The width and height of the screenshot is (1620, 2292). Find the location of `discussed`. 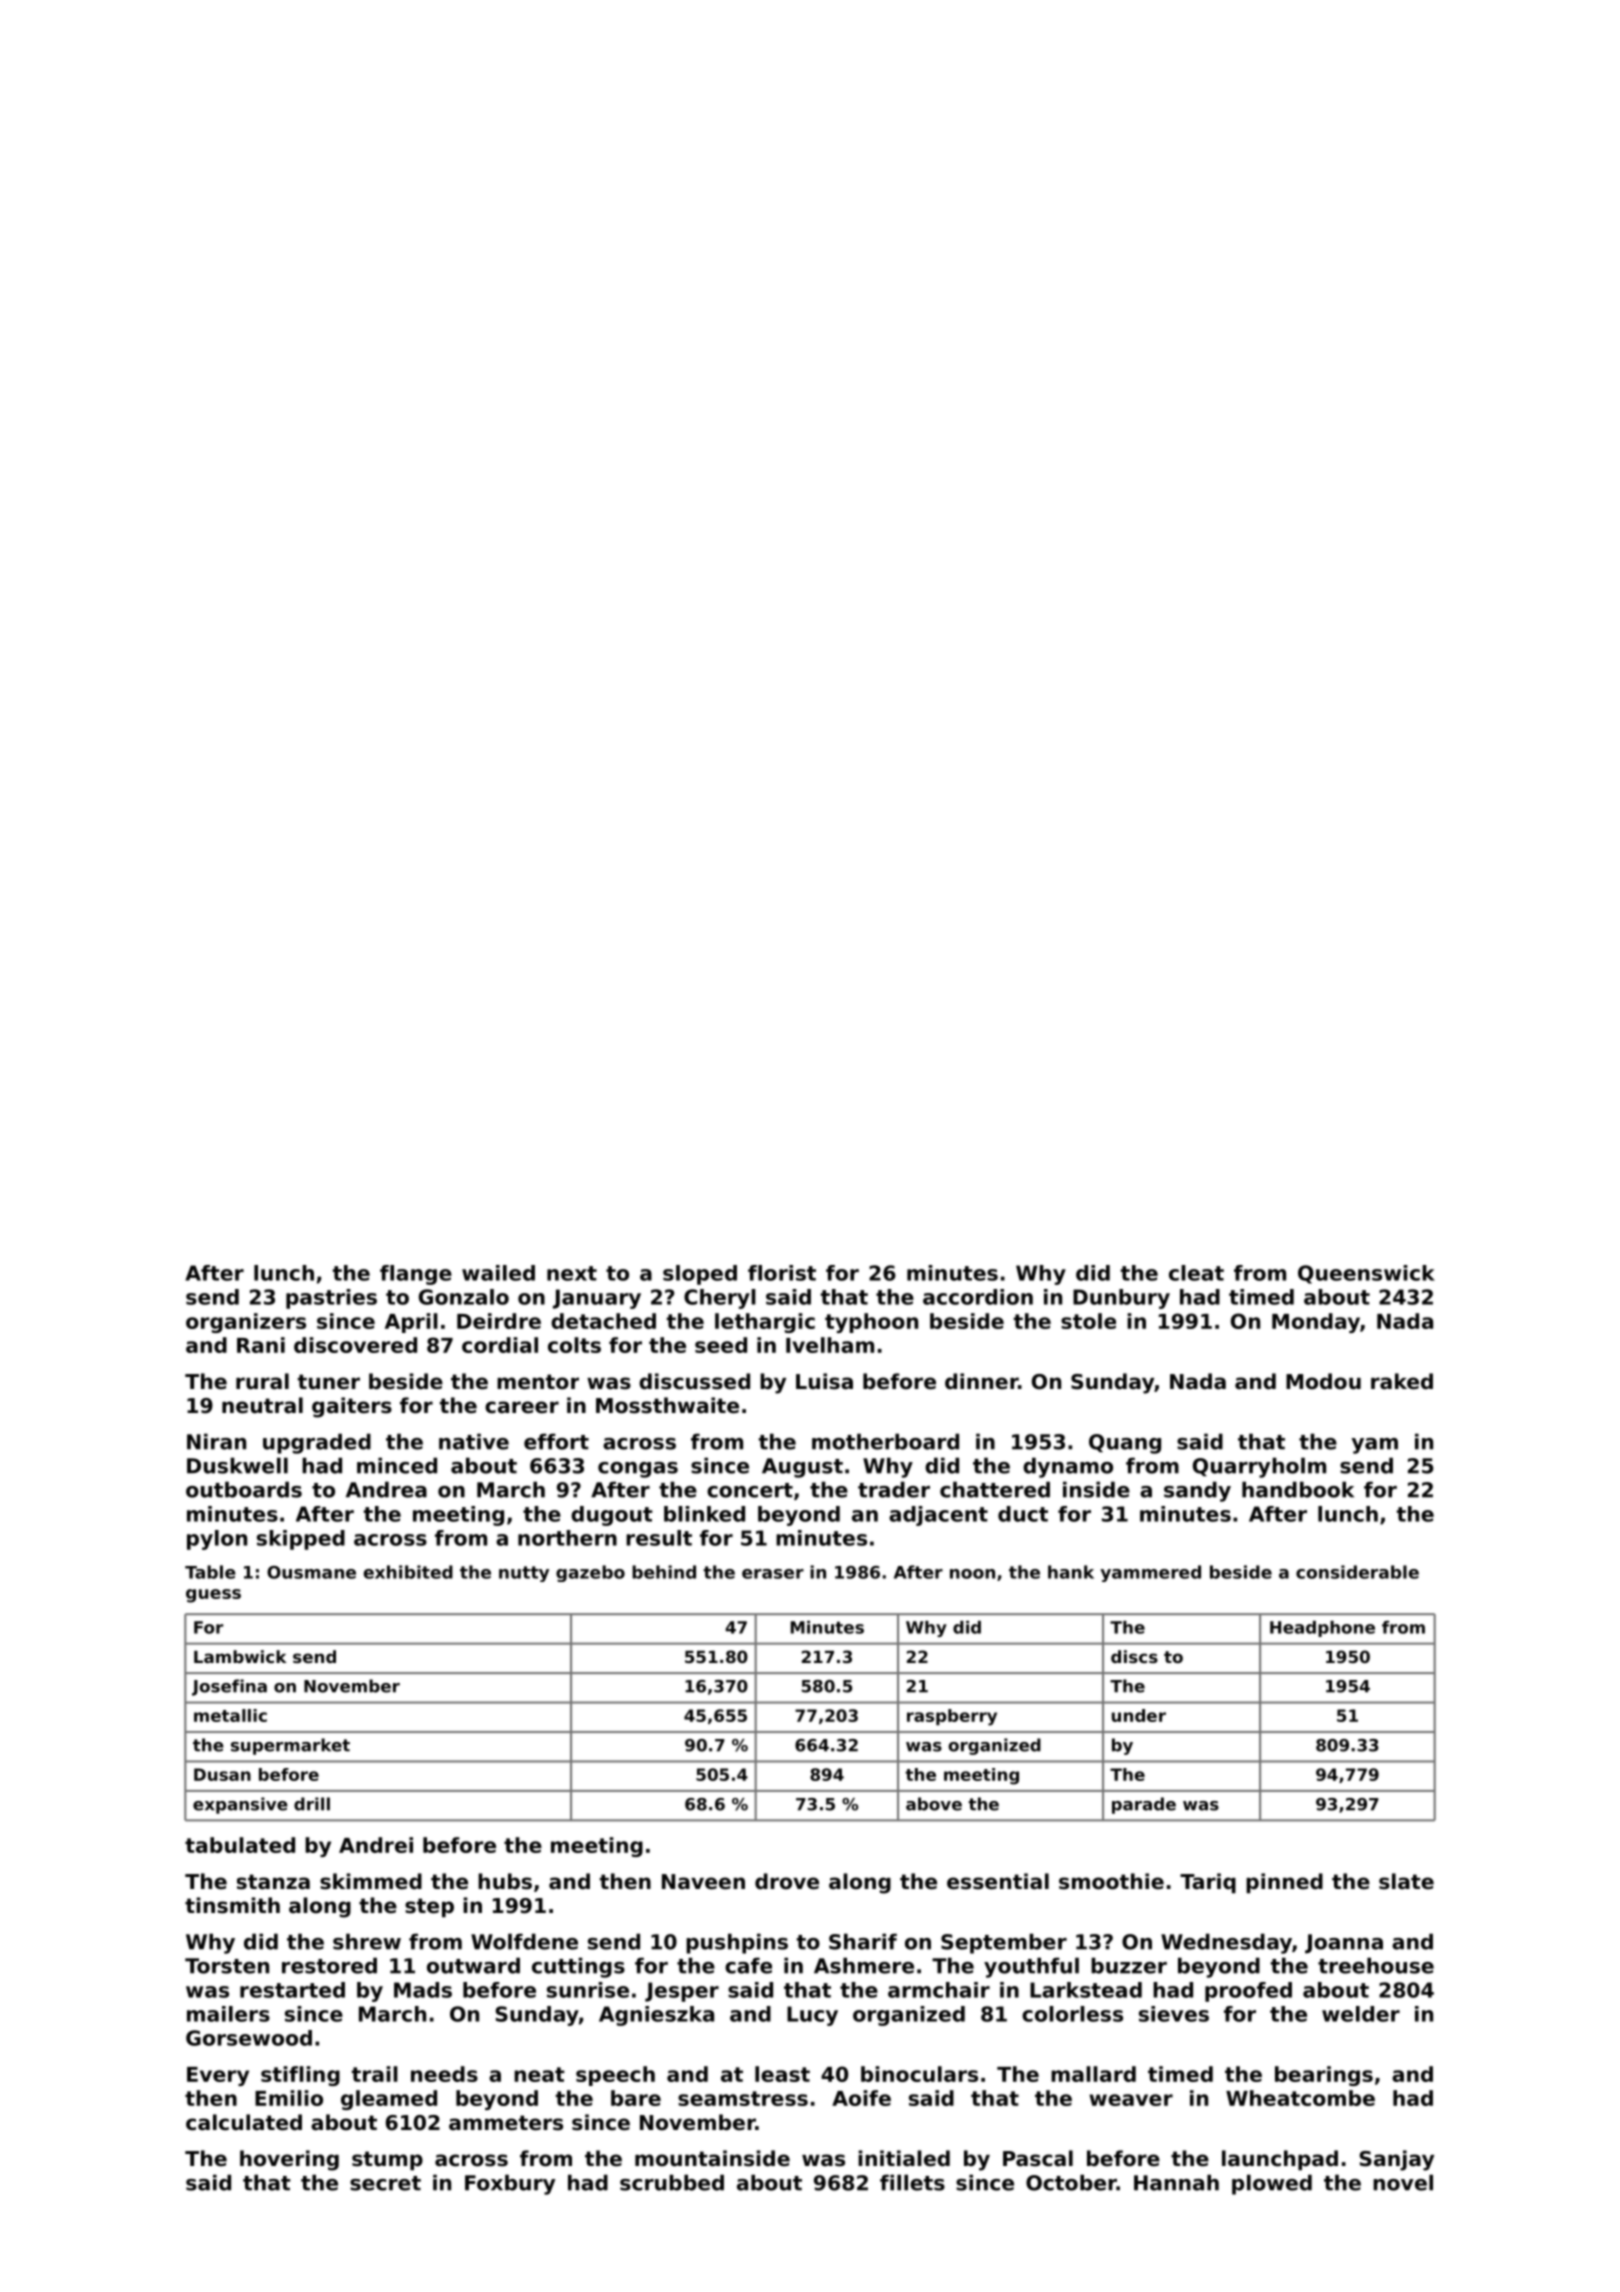

discussed is located at coordinates (694, 1381).
